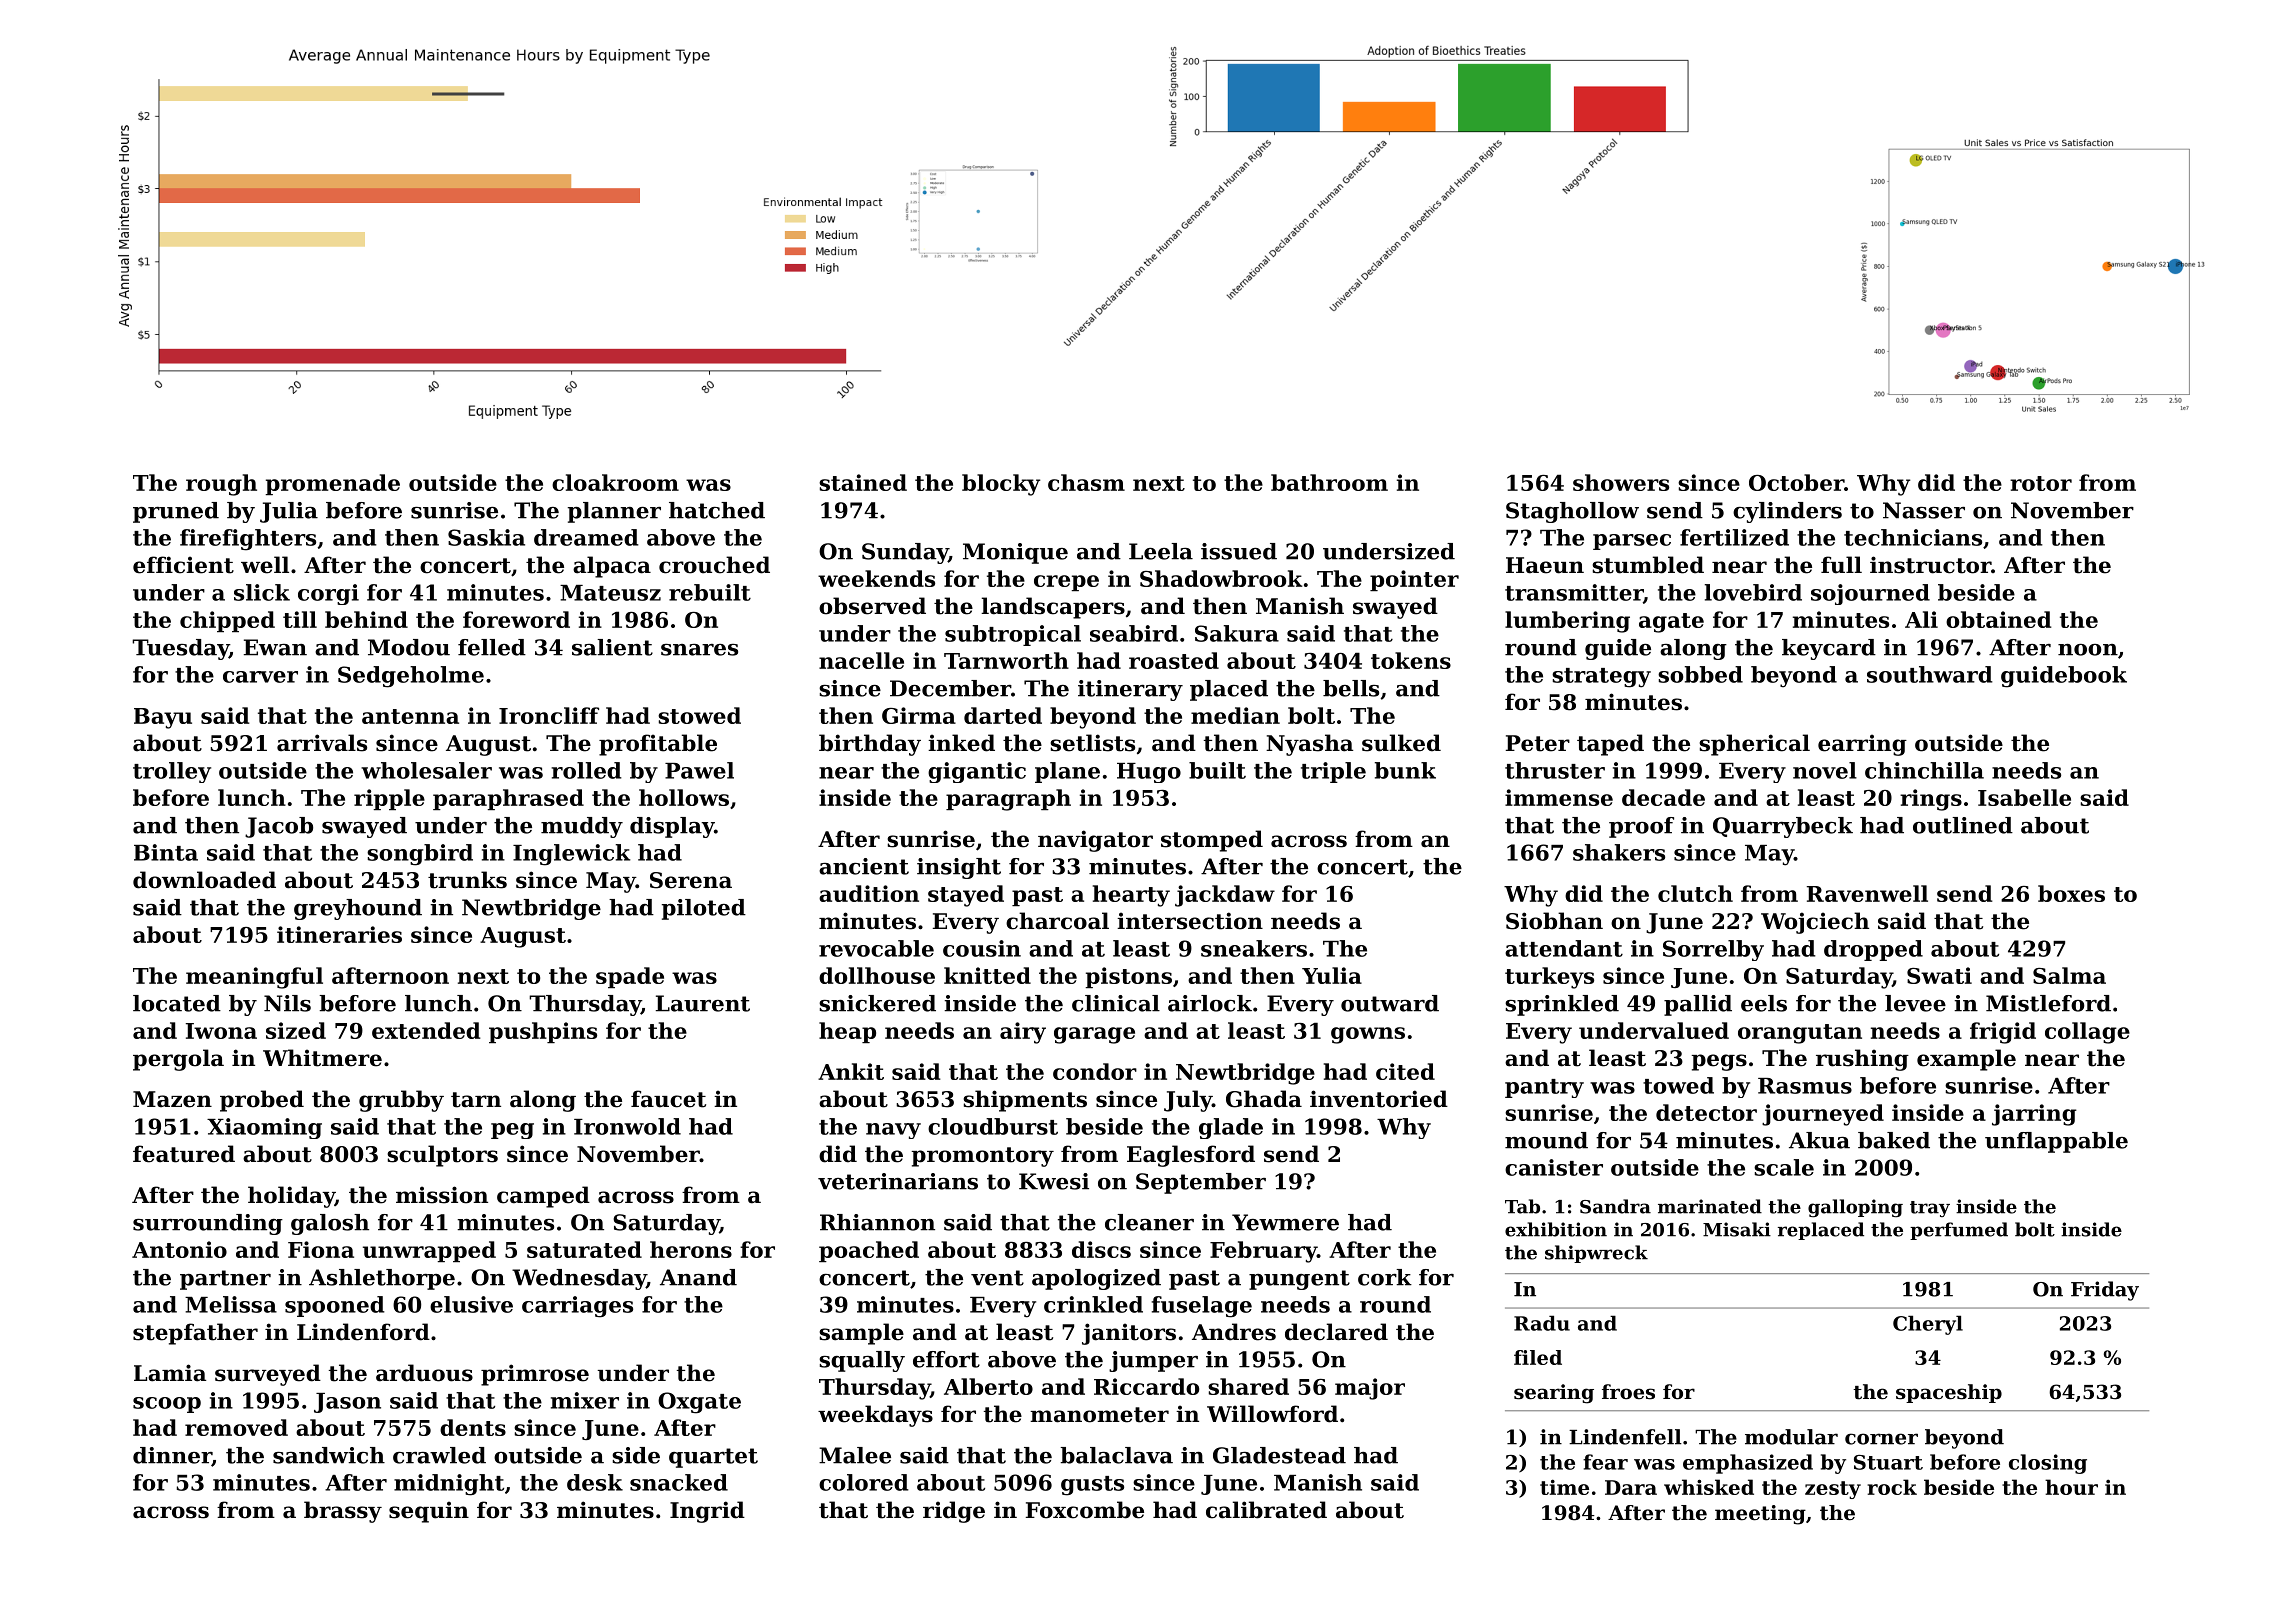 The width and height of the screenshot is (2282, 1614). I want to click on Ingrid, so click(707, 1512).
